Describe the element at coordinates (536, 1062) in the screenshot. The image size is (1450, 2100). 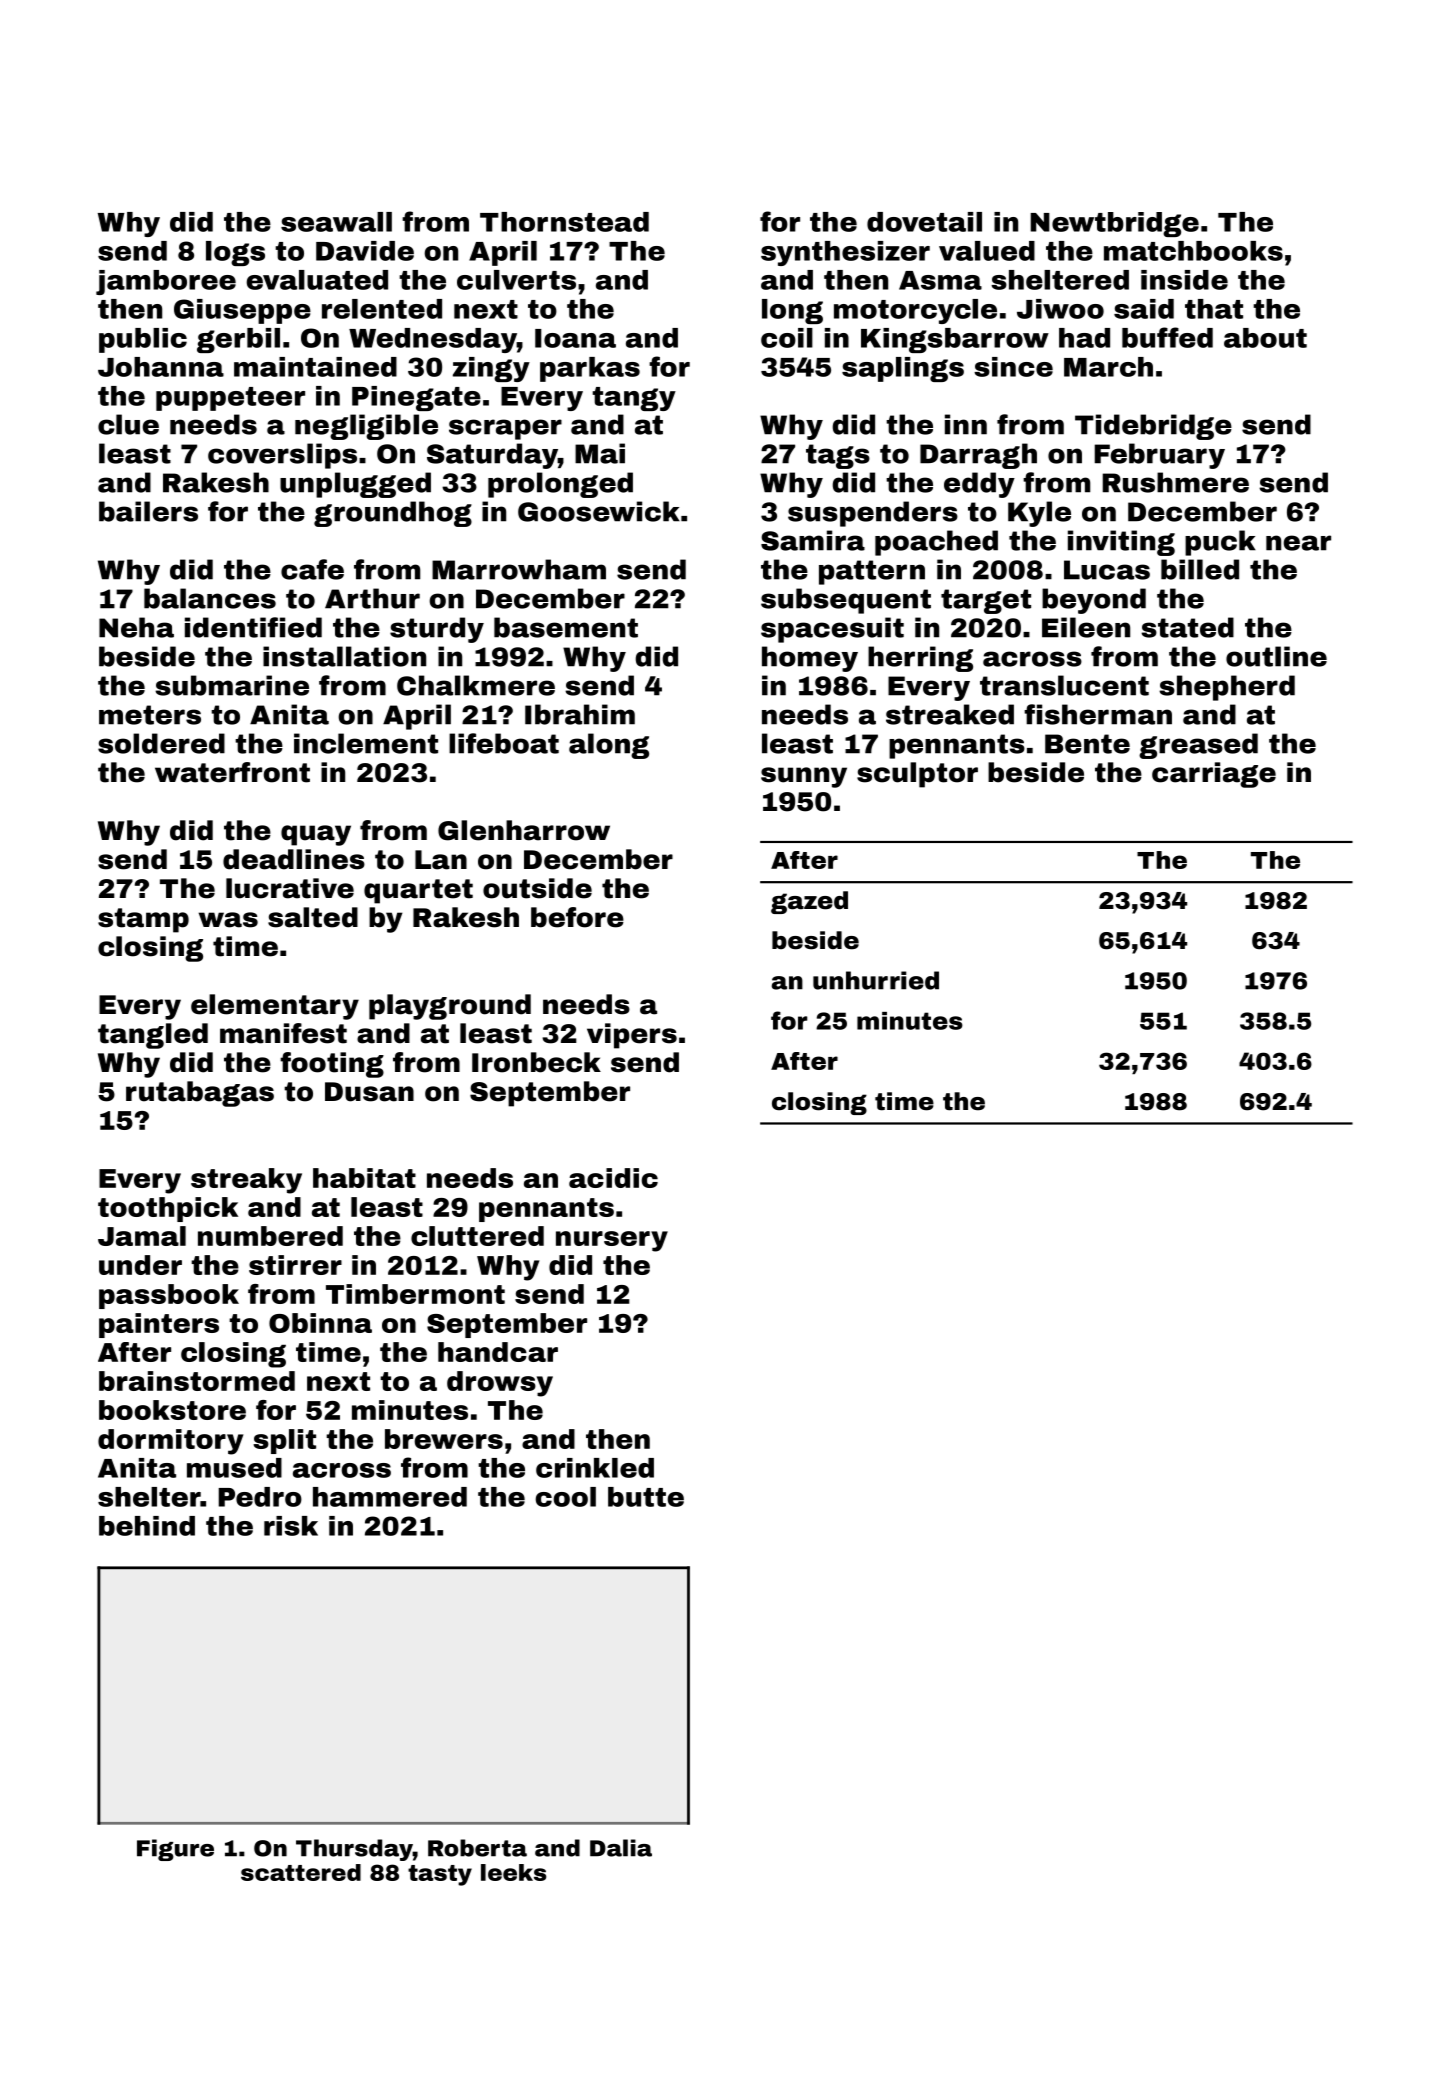
I see `Ironbeck` at that location.
